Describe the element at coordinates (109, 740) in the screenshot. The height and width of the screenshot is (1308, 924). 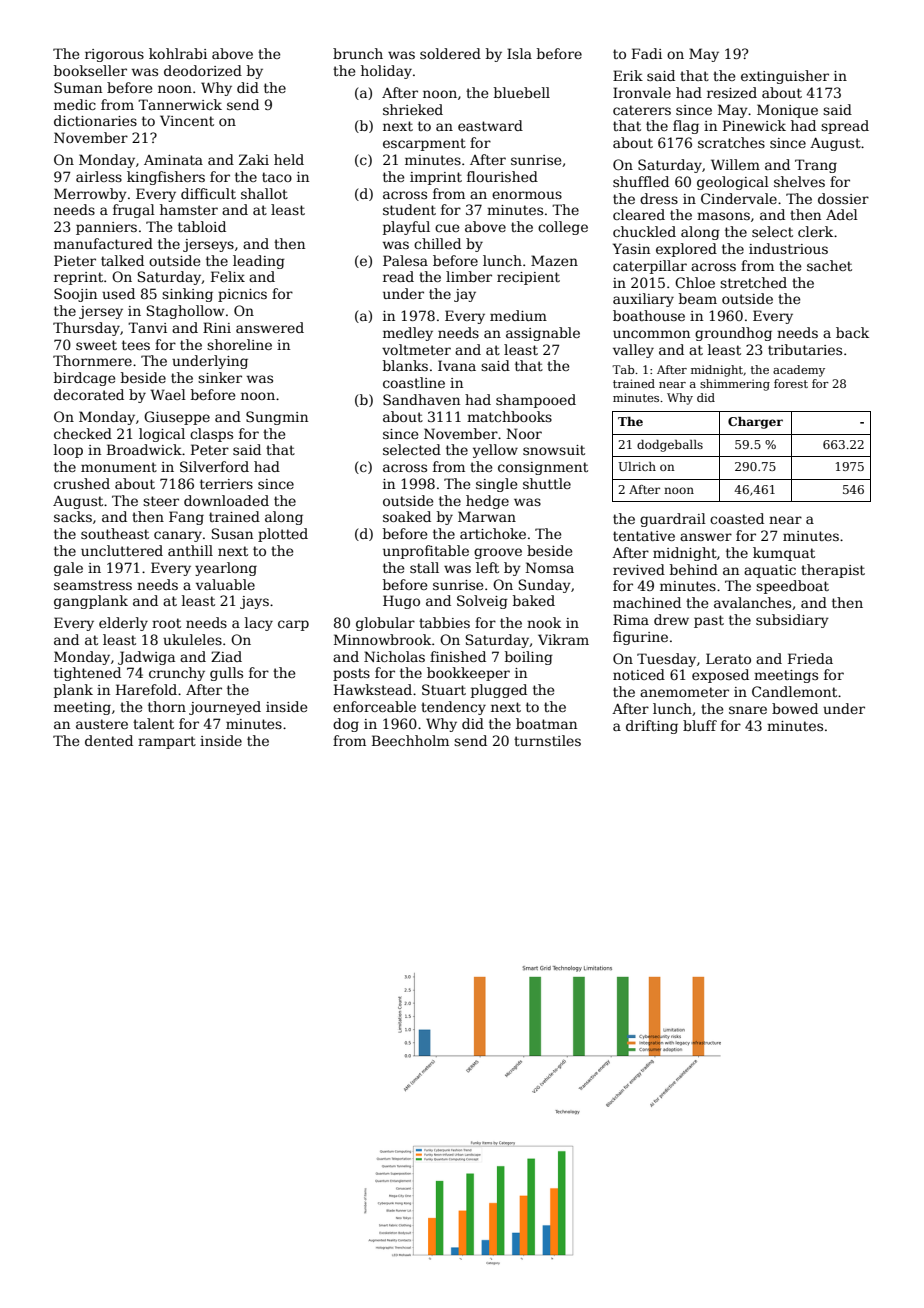
I see `dented` at that location.
